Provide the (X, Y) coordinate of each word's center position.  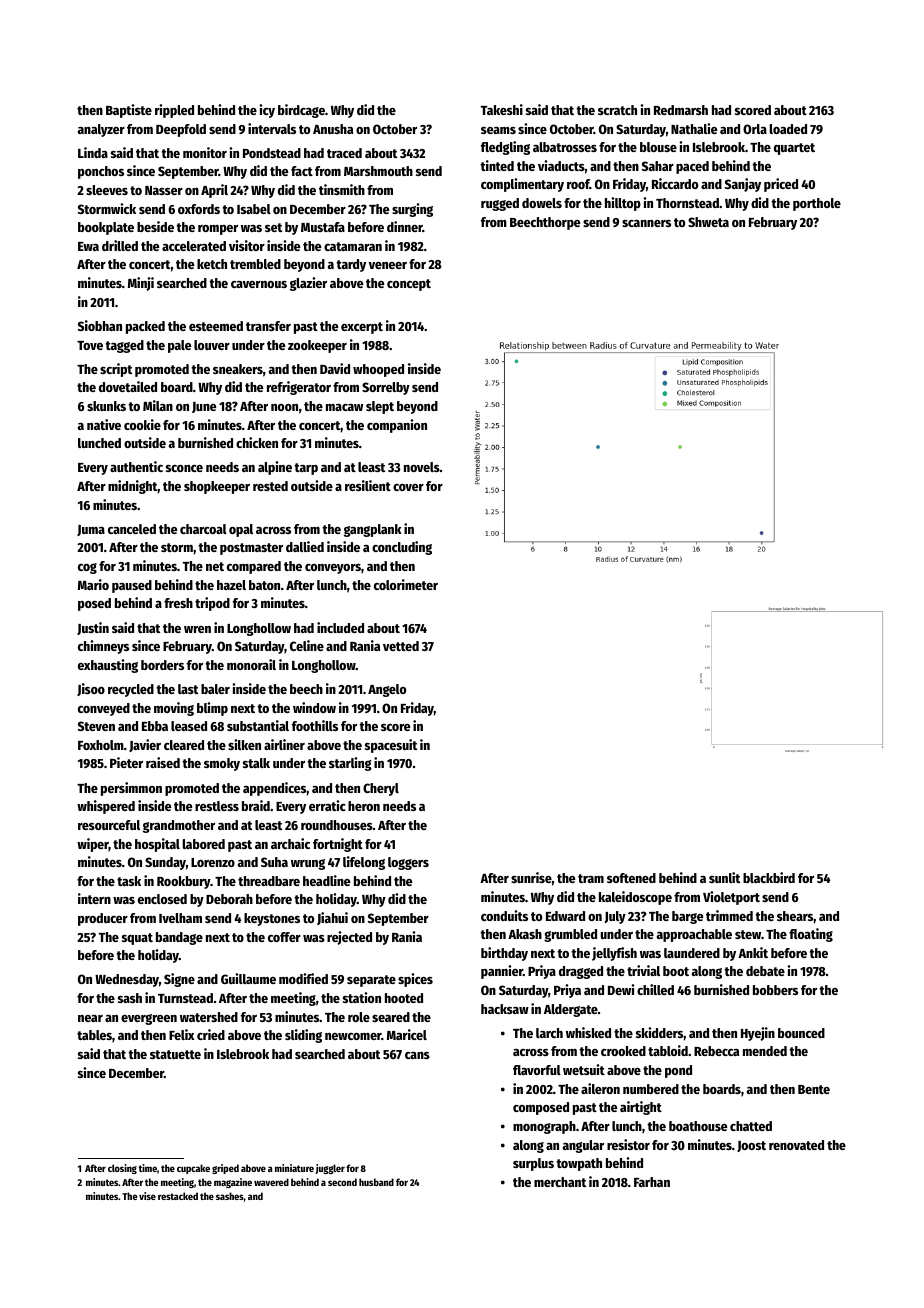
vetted (401, 646)
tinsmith (342, 189)
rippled (174, 111)
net (215, 566)
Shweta (708, 222)
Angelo (387, 690)
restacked (178, 1196)
